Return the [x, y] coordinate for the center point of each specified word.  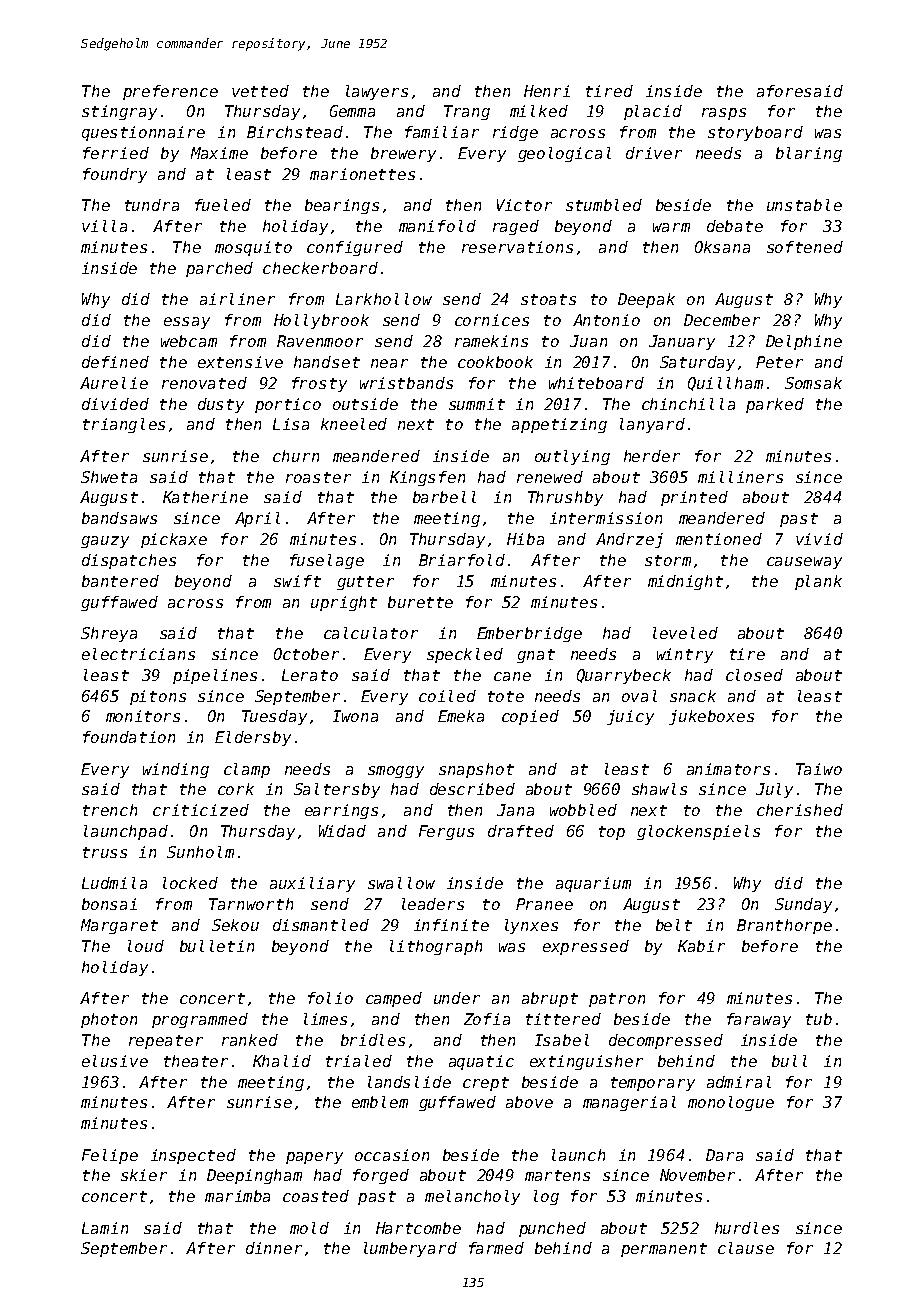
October [306, 654]
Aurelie [114, 383]
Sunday [803, 905]
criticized [201, 810]
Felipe [110, 1156]
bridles [373, 1040]
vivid [819, 539]
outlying [572, 457]
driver [654, 153]
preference [170, 92]
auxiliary [312, 884]
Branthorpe [784, 926]
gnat [536, 656]
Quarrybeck [624, 676]
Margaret [119, 926]
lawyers [377, 92]
